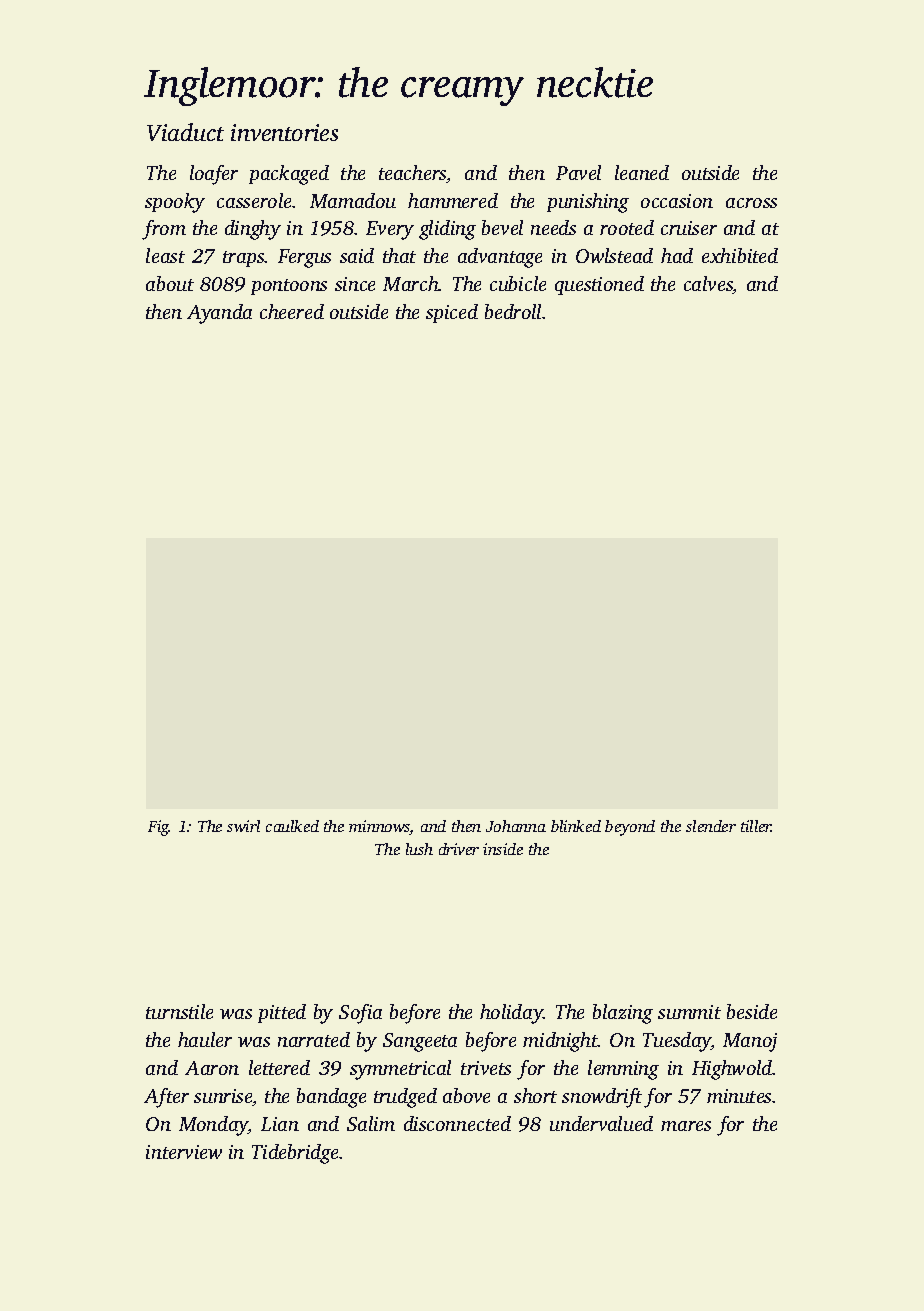 The width and height of the document is (924, 1311). What do you see at coordinates (630, 828) in the document?
I see `beyond` at bounding box center [630, 828].
